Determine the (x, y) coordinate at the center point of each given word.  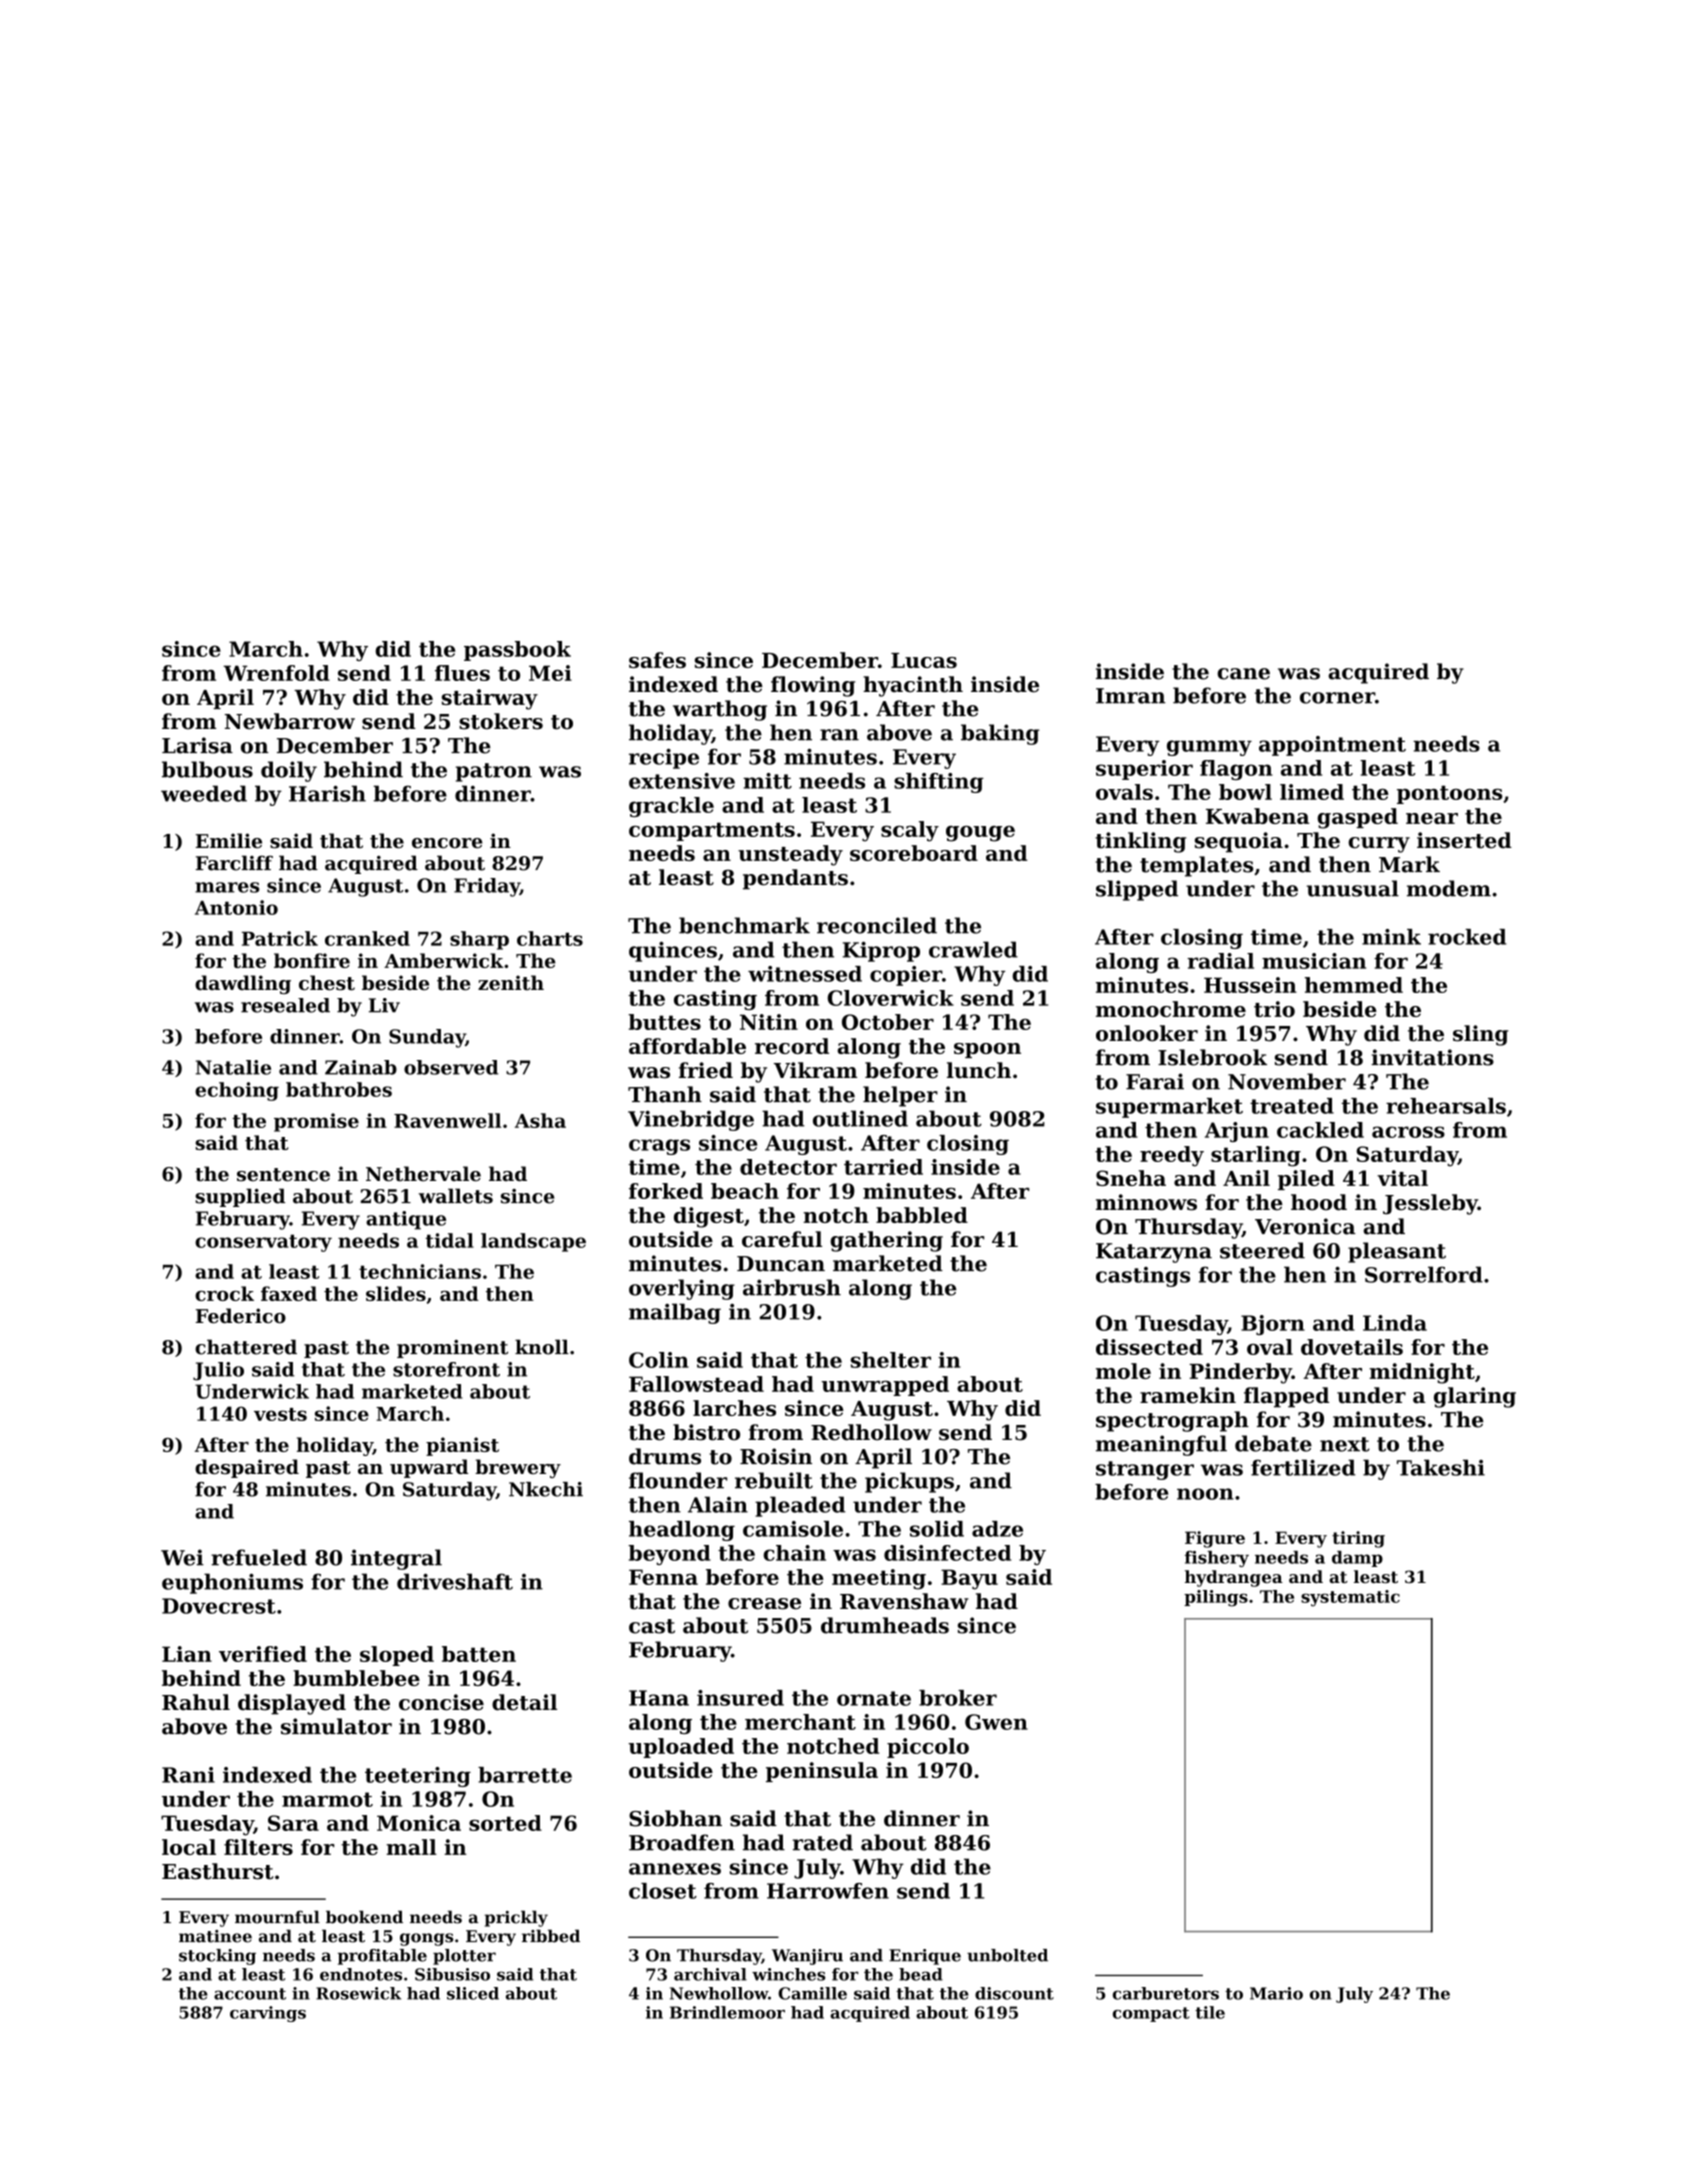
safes (657, 660)
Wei (182, 1557)
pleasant (1397, 1252)
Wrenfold (276, 673)
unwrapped (885, 1386)
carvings (268, 2014)
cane (1243, 674)
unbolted (1007, 1955)
